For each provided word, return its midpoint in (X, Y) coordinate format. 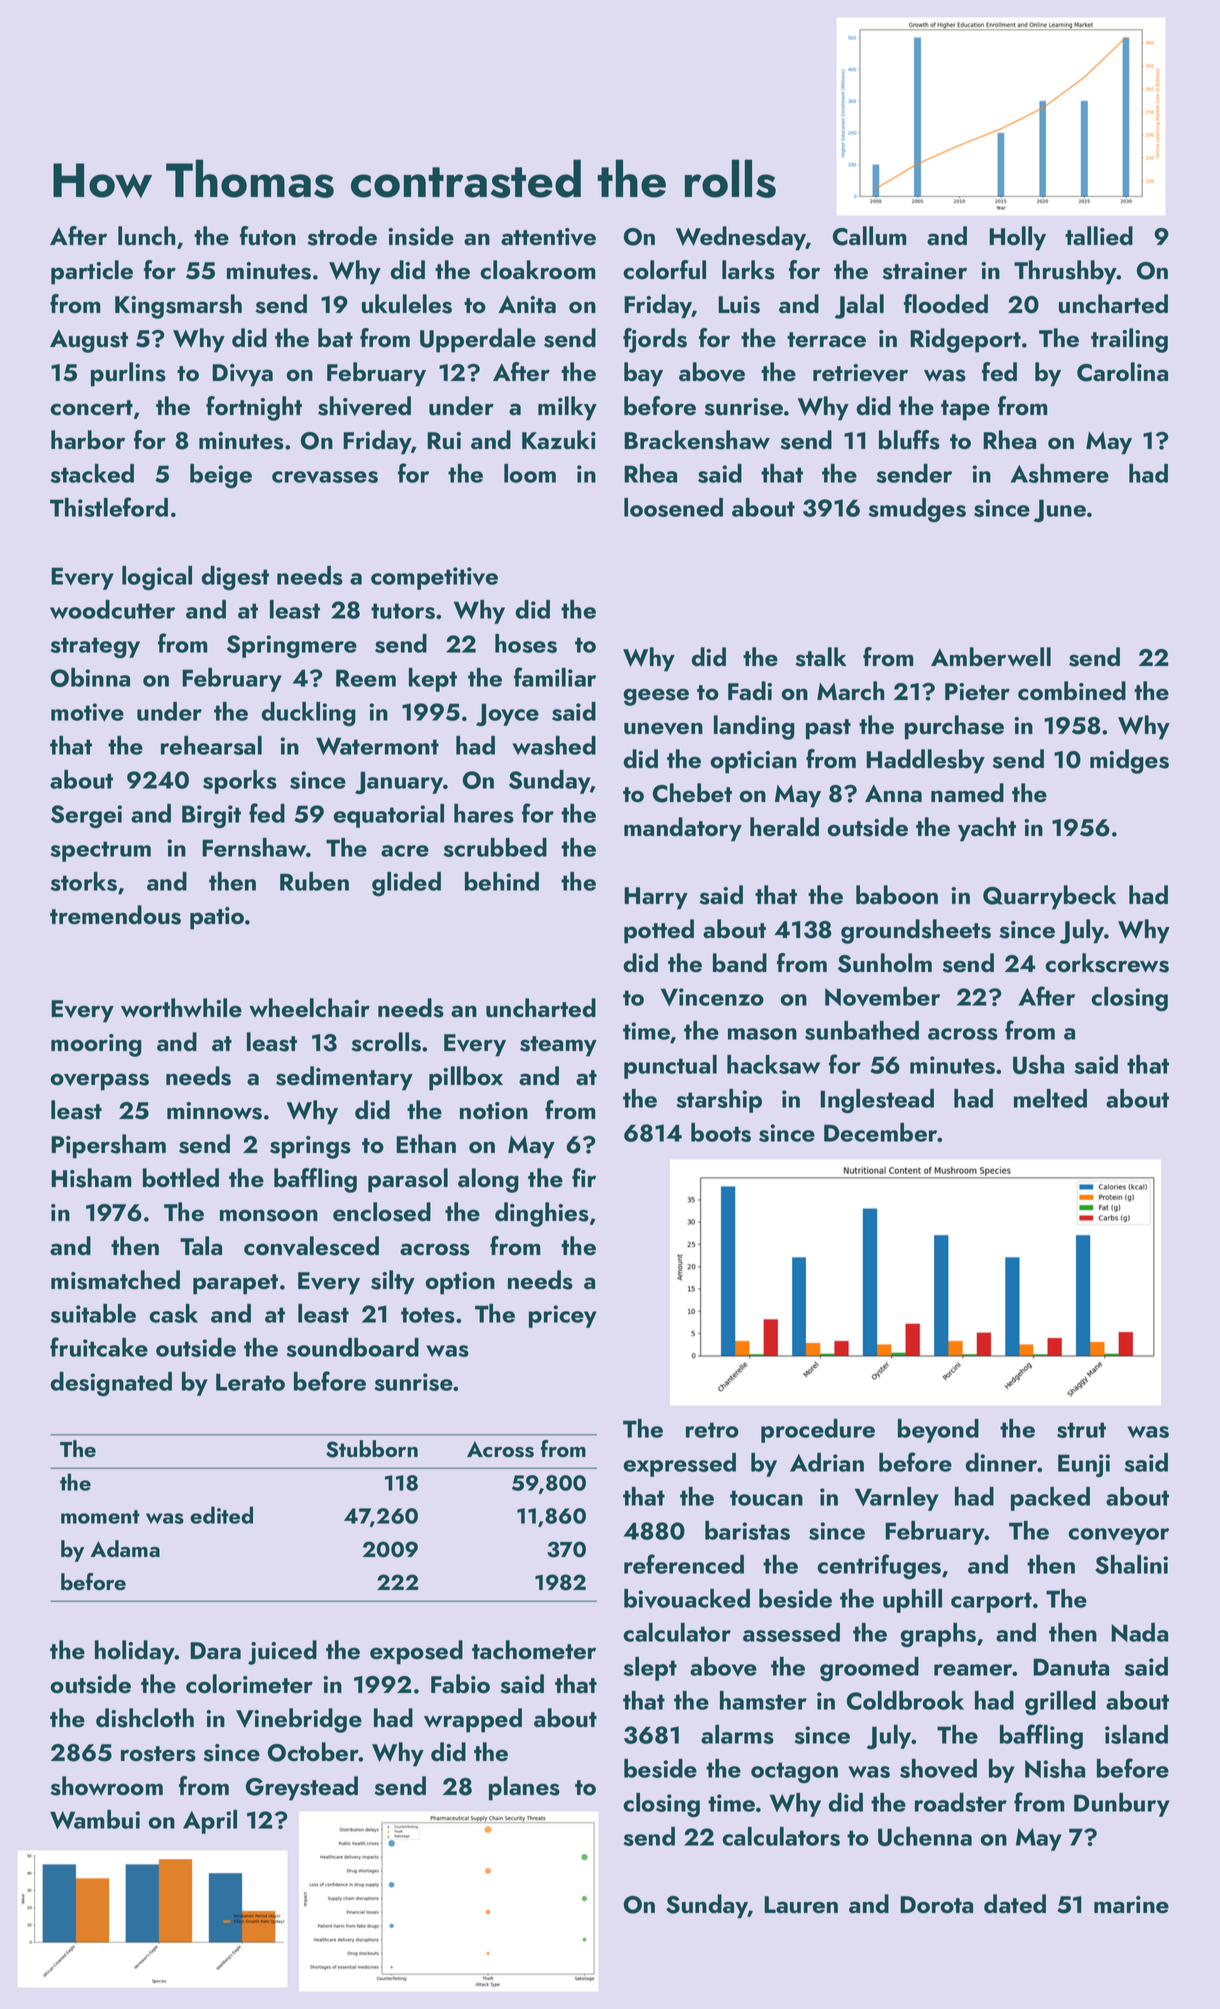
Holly (1017, 238)
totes (428, 1315)
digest (235, 578)
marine (1131, 1905)
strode (342, 236)
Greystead (302, 1788)
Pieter (977, 692)
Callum (869, 236)
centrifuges (879, 1566)
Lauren (801, 1905)
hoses (526, 643)
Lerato (250, 1382)
